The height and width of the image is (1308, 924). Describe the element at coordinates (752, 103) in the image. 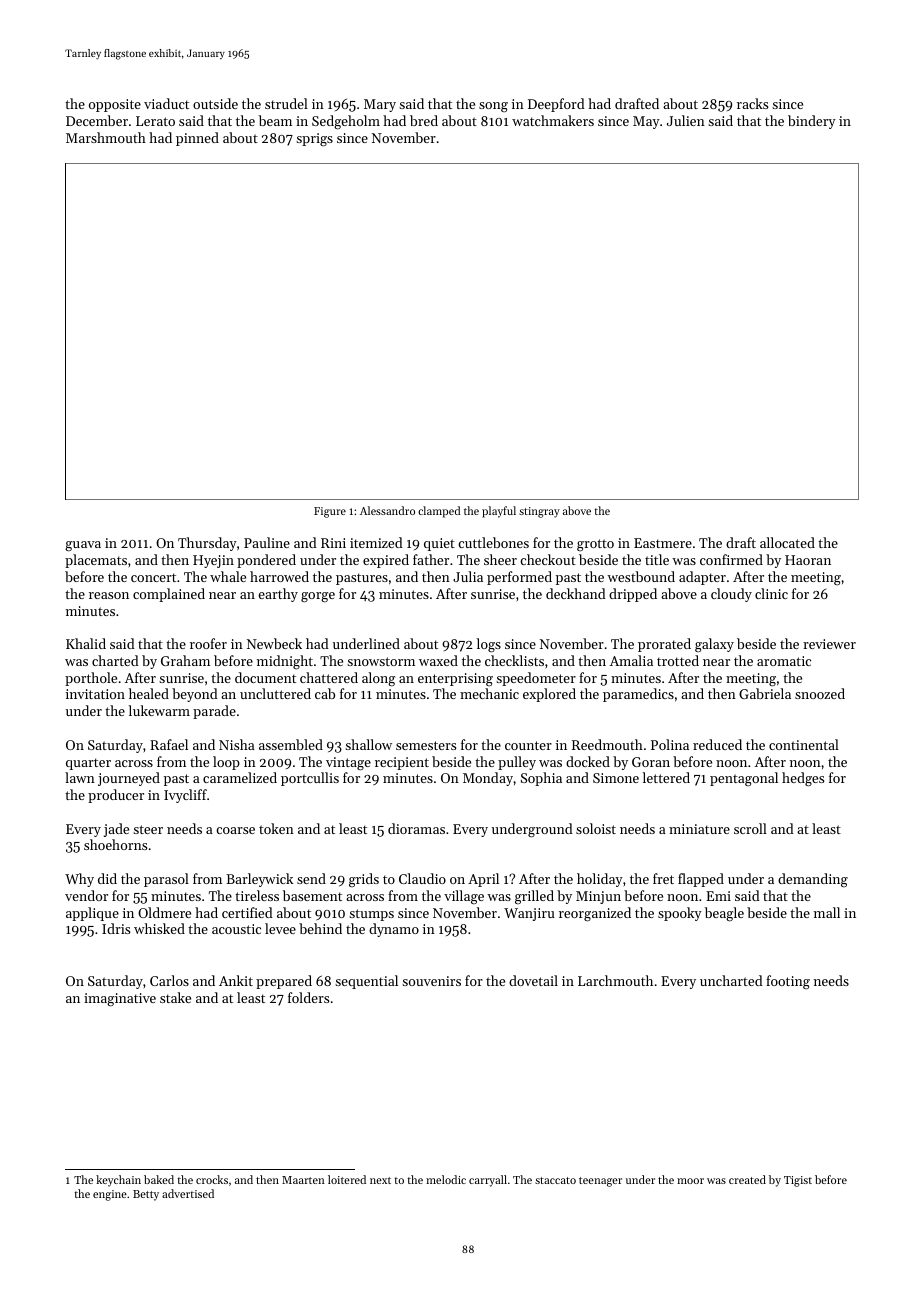

I see `racks` at that location.
